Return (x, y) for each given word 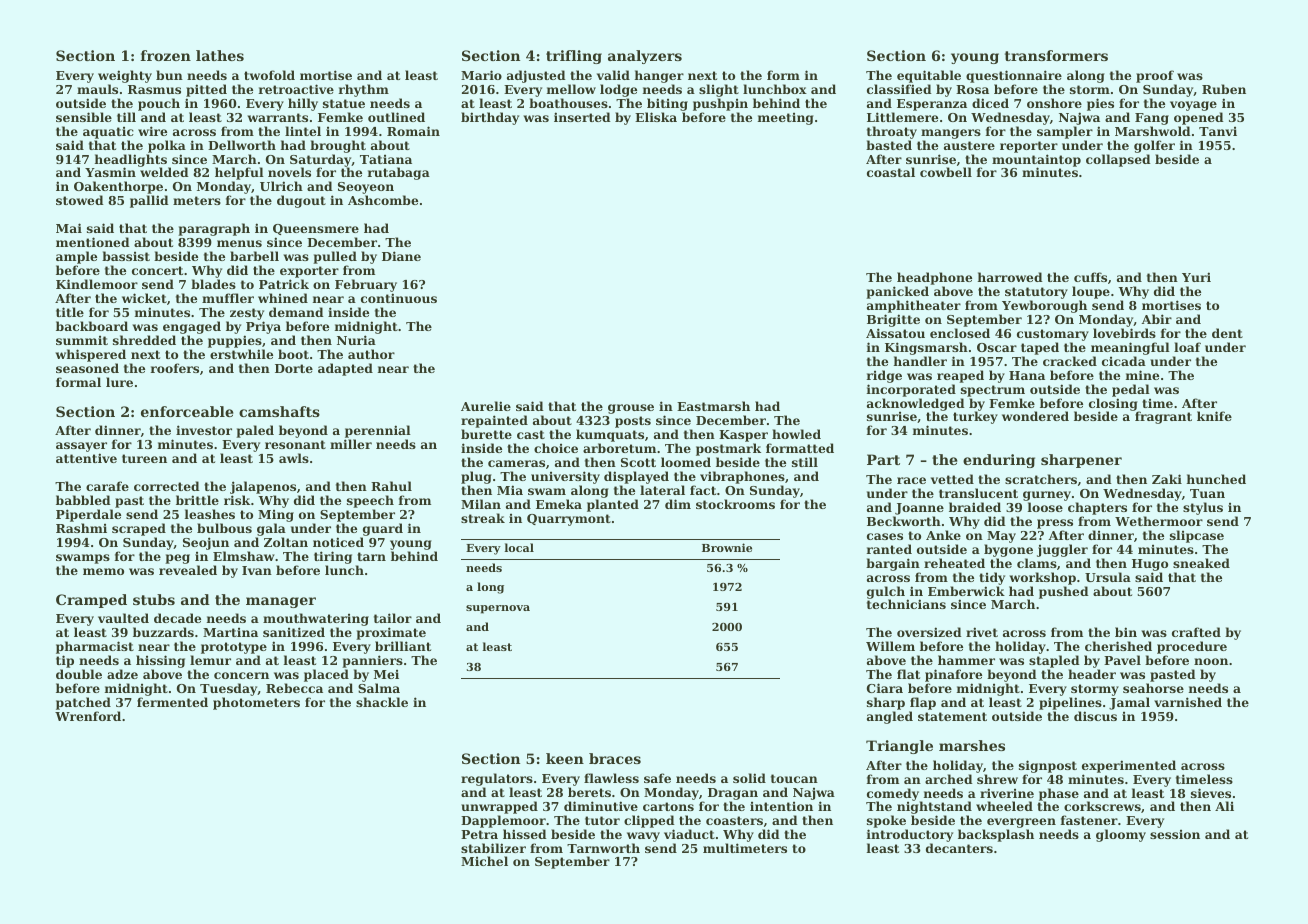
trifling (574, 57)
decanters (959, 848)
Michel (484, 861)
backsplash (996, 836)
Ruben (1224, 89)
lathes (220, 55)
